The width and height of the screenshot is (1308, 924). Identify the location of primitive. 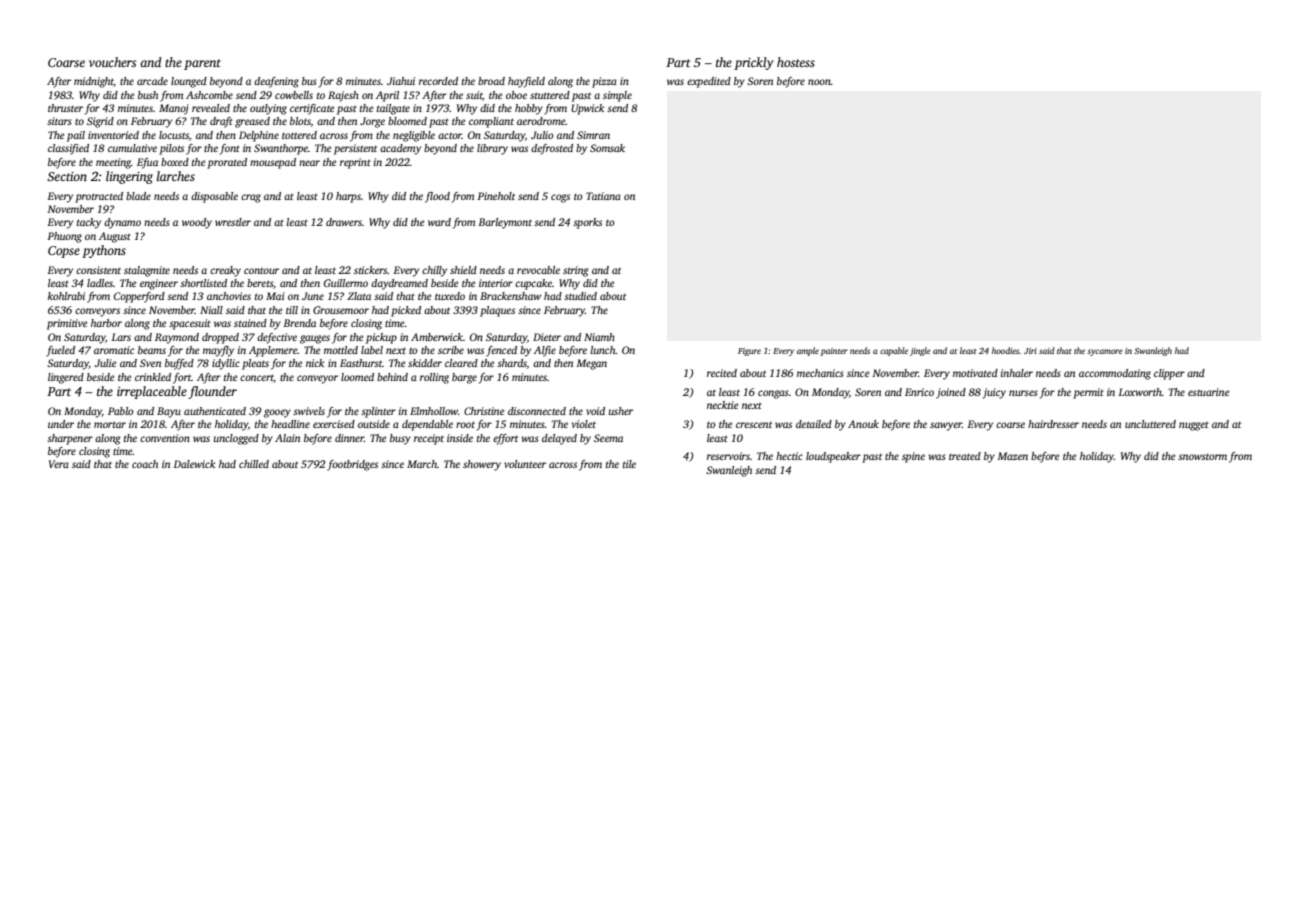
(67, 324).
